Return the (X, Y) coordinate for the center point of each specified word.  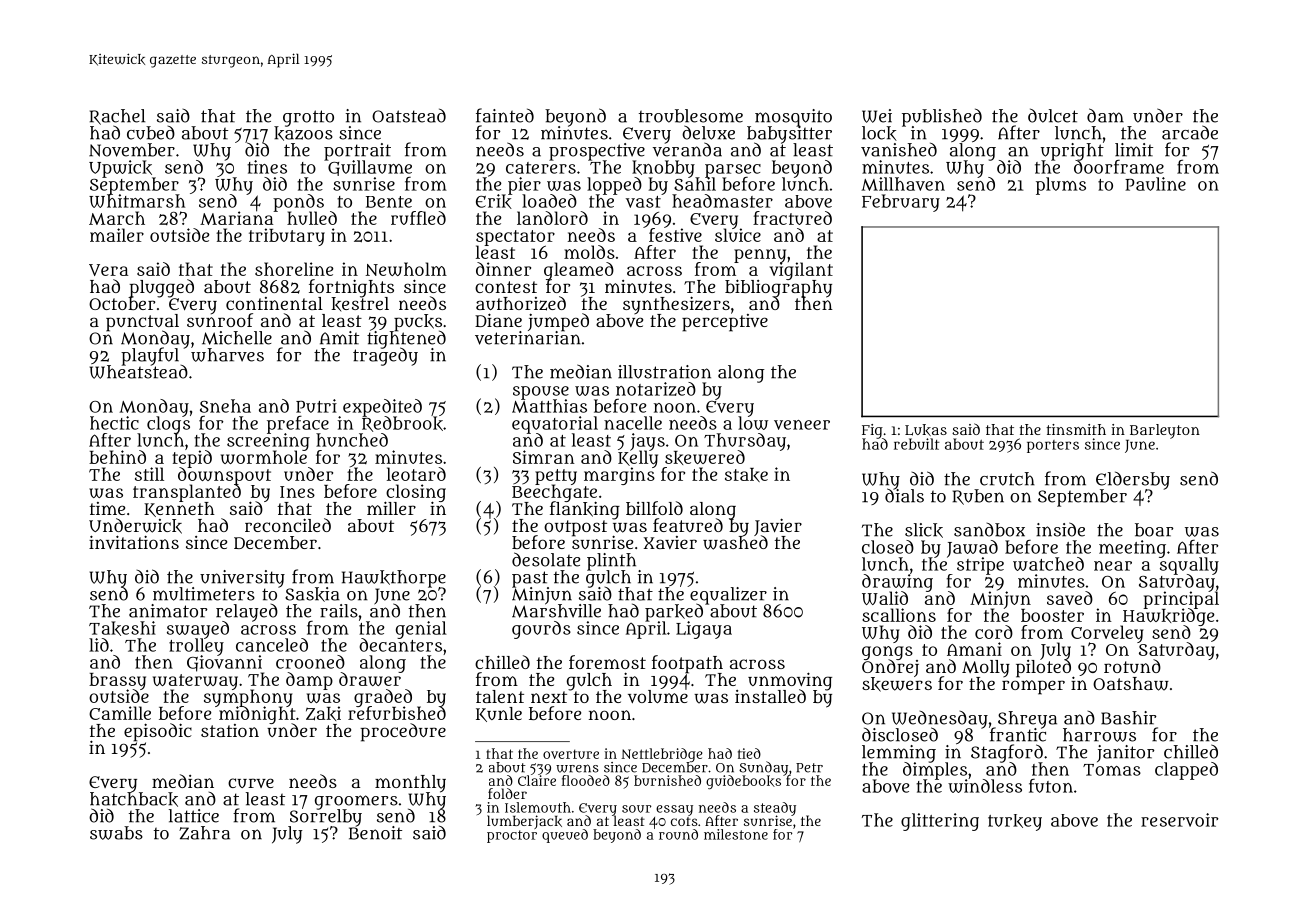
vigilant (801, 271)
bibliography (778, 288)
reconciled (288, 525)
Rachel (117, 117)
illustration (664, 372)
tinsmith (1076, 429)
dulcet (1053, 115)
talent (500, 696)
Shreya (1027, 719)
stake (746, 475)
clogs (168, 425)
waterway (195, 682)
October (122, 303)
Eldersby (1133, 480)
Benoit (375, 833)
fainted (505, 115)
